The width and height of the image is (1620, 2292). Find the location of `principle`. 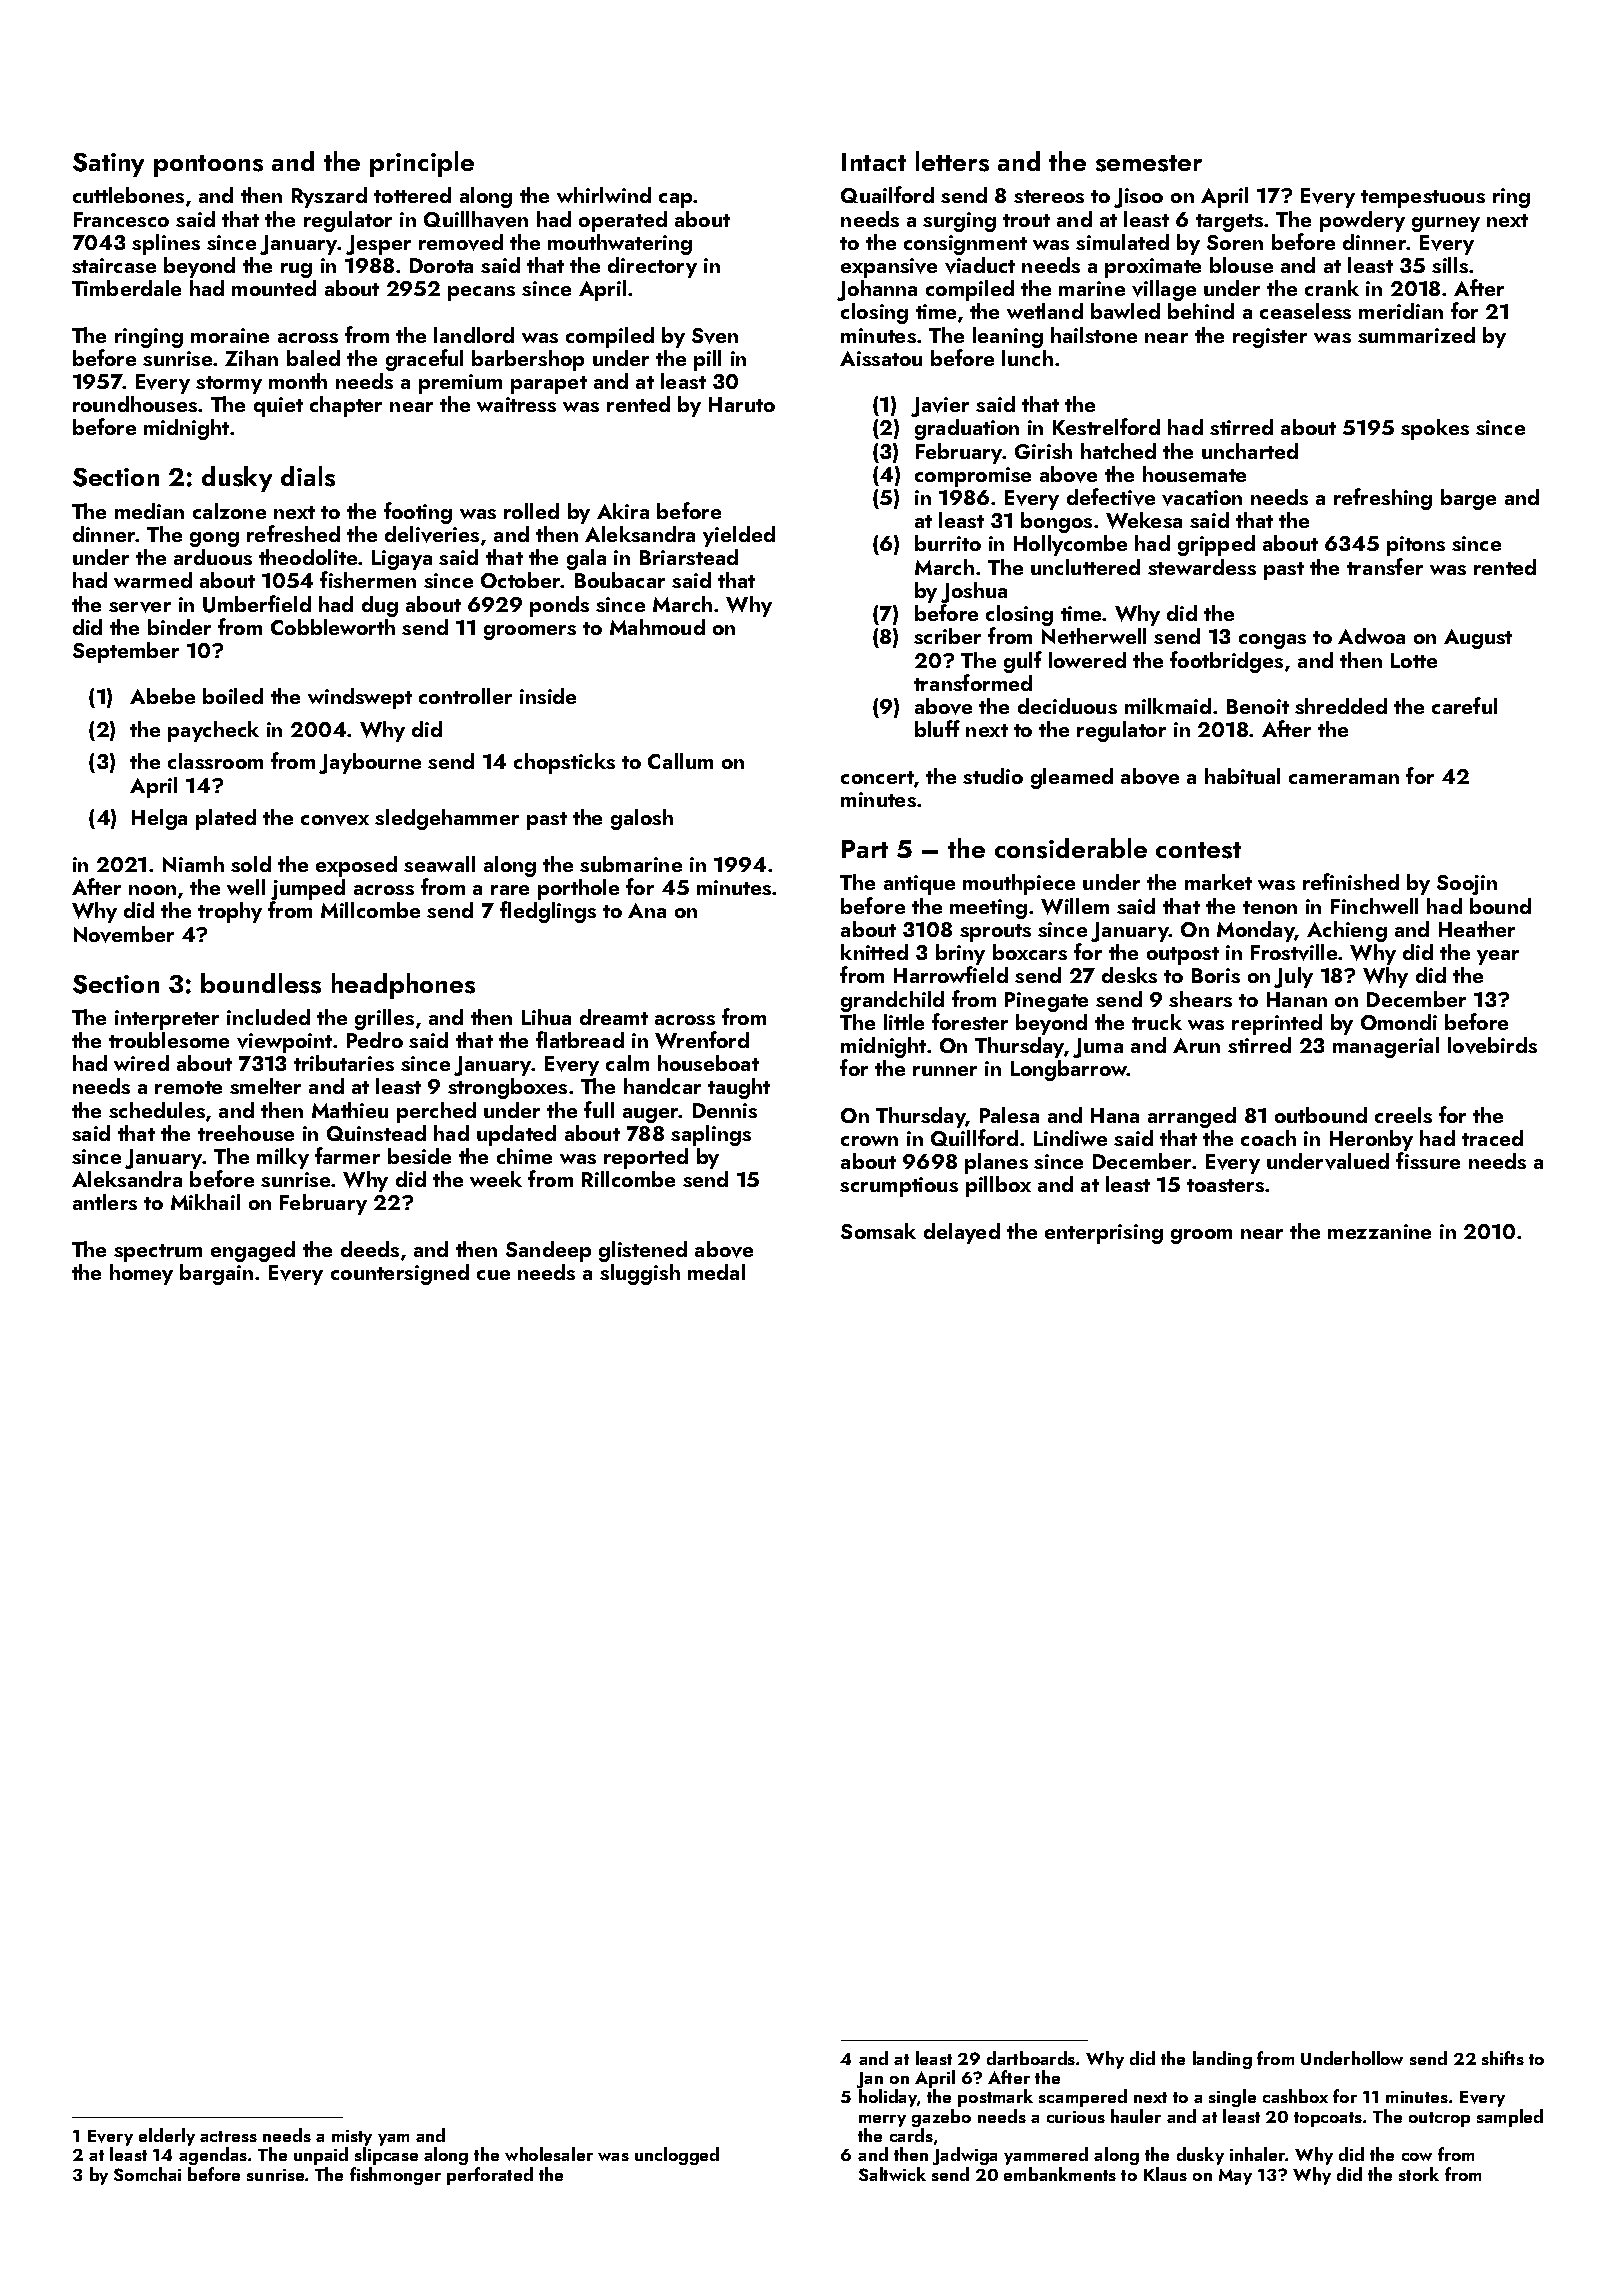

principle is located at coordinates (422, 164).
